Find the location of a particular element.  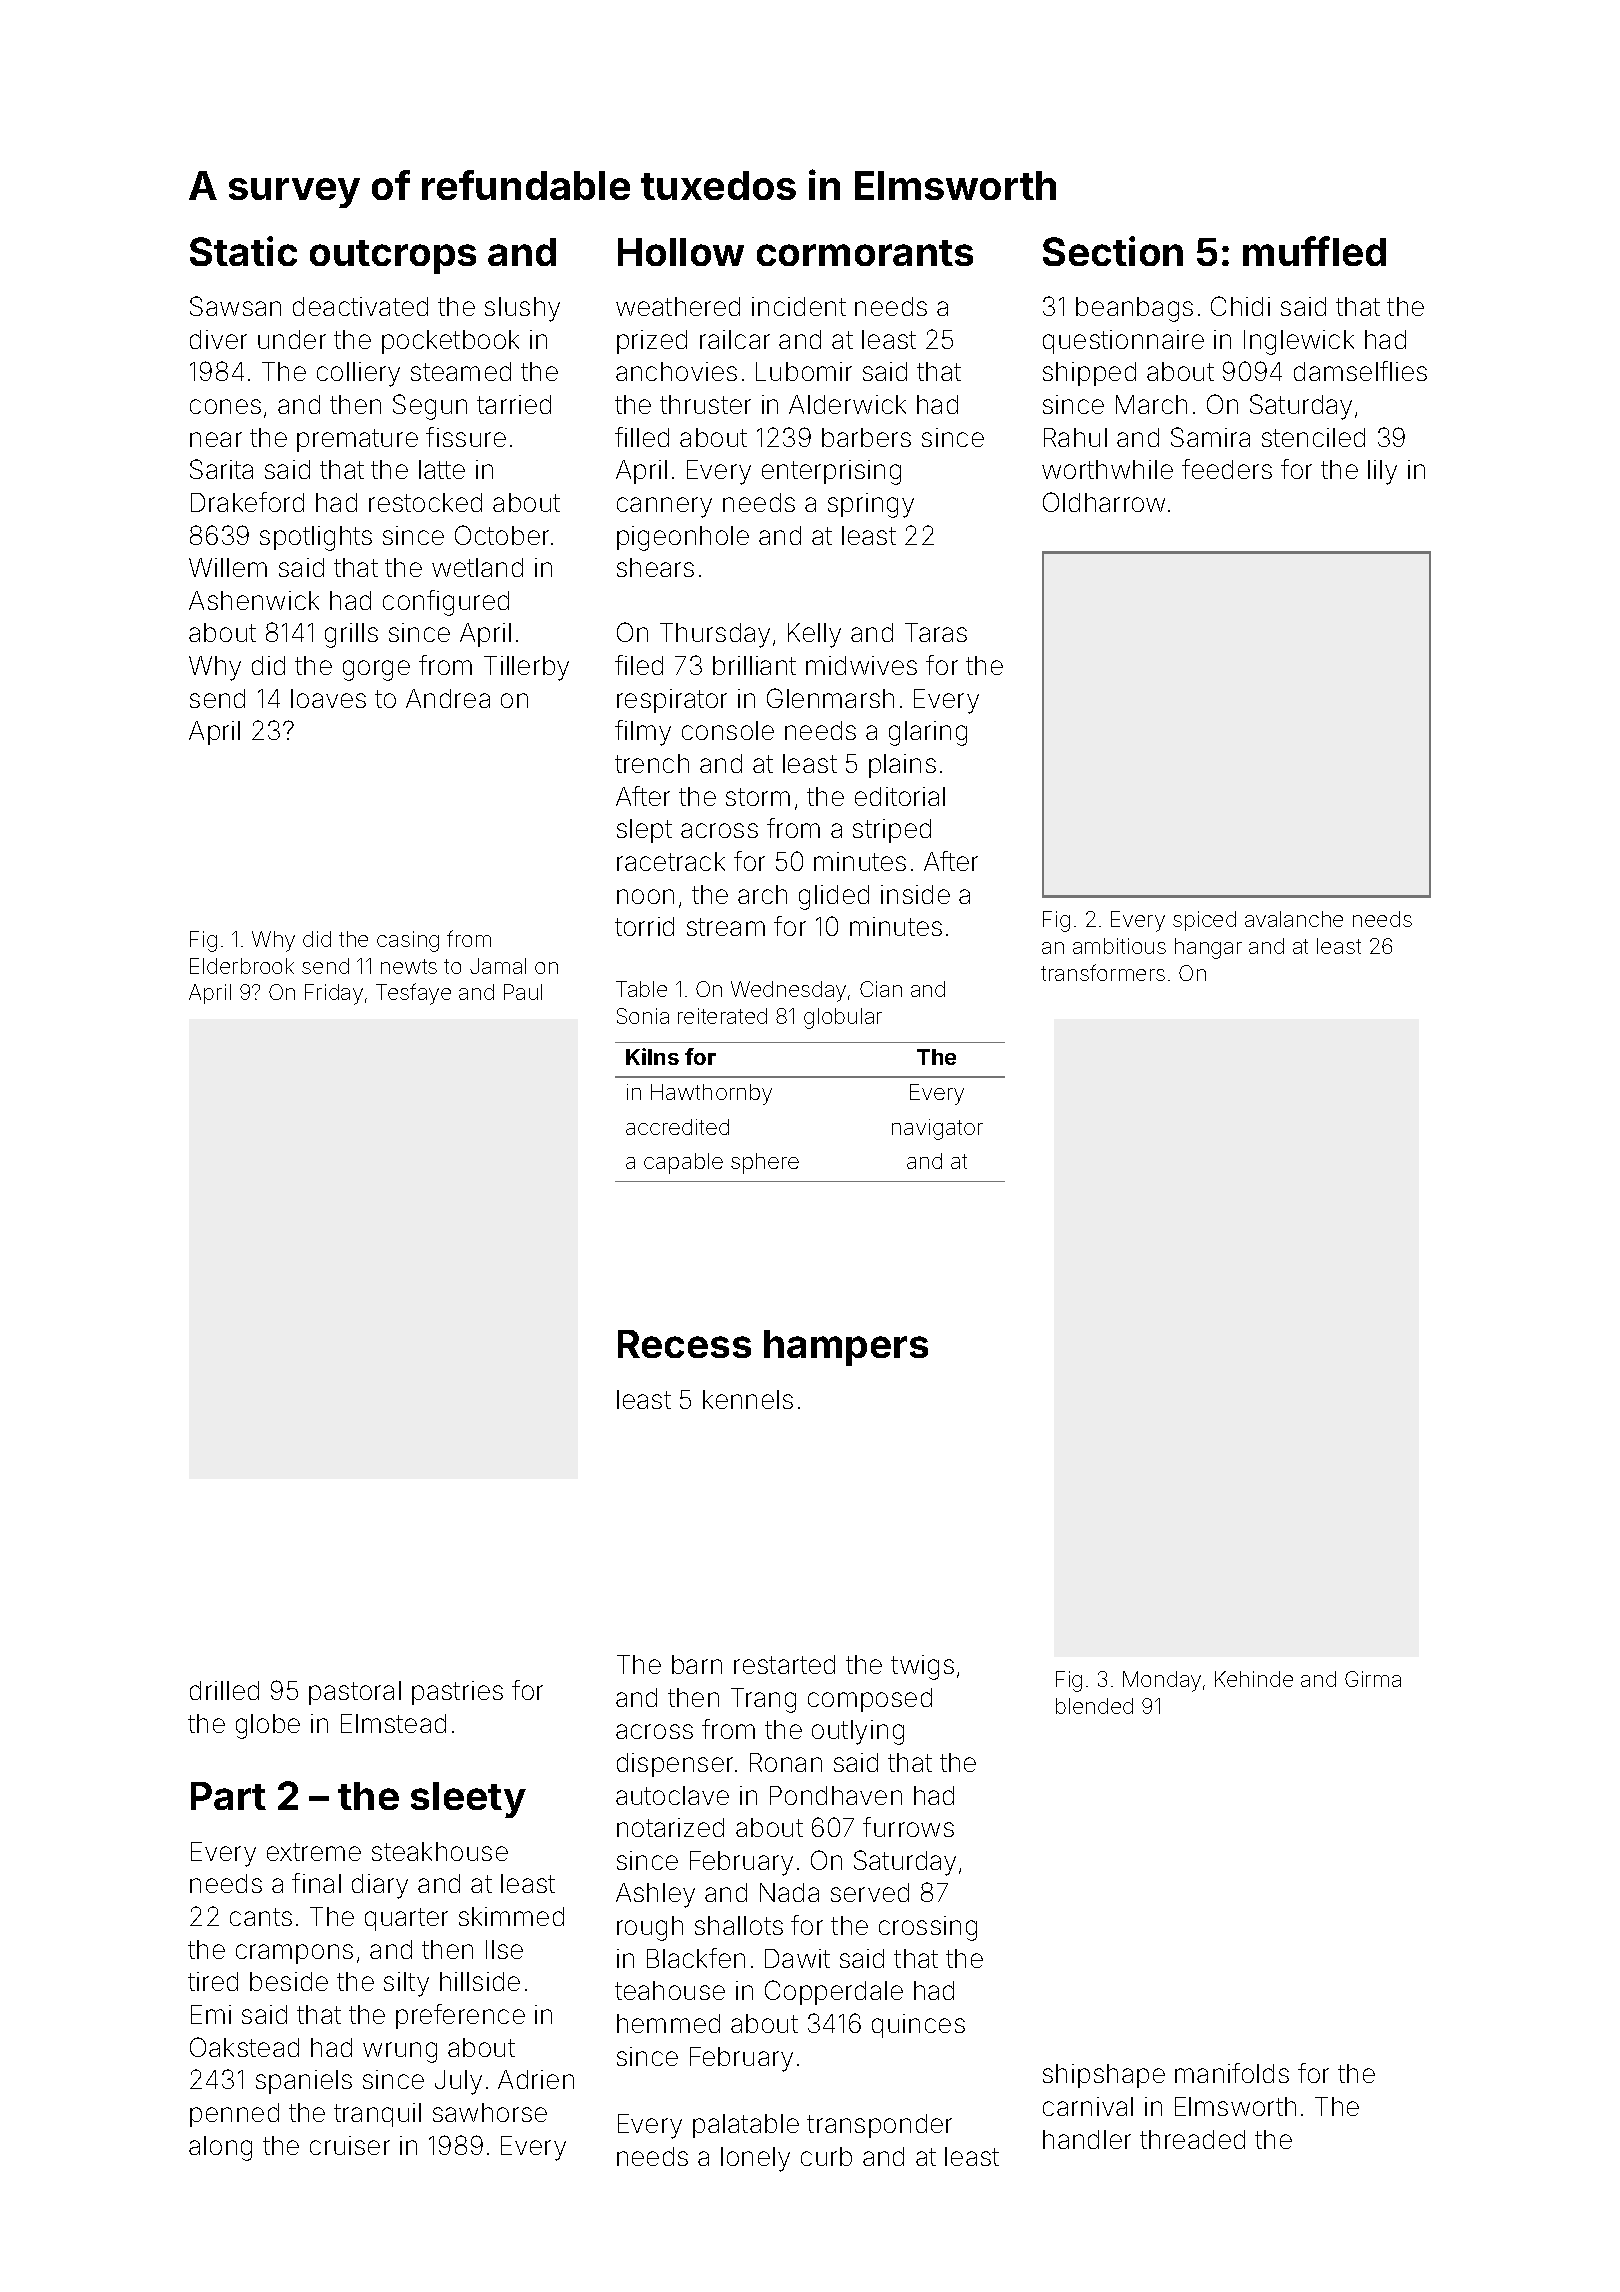

avalanche is located at coordinates (1294, 919).
